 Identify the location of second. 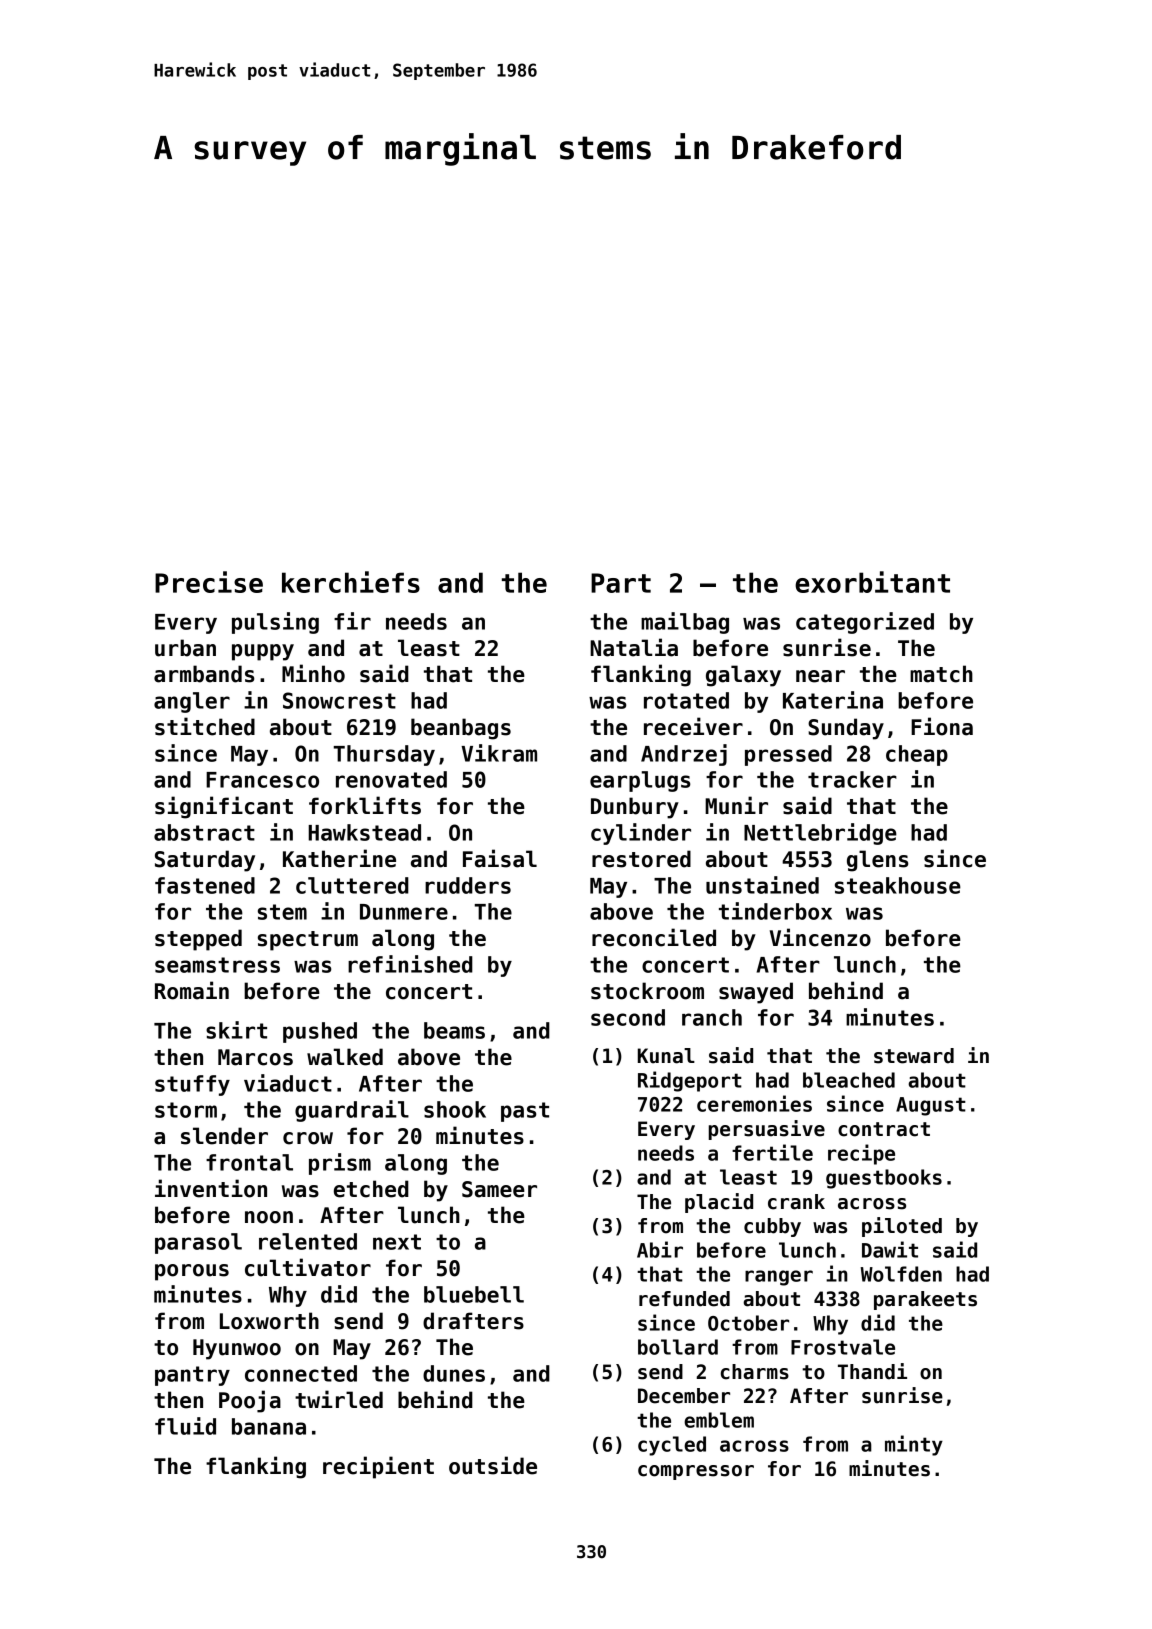
(628, 1017).
